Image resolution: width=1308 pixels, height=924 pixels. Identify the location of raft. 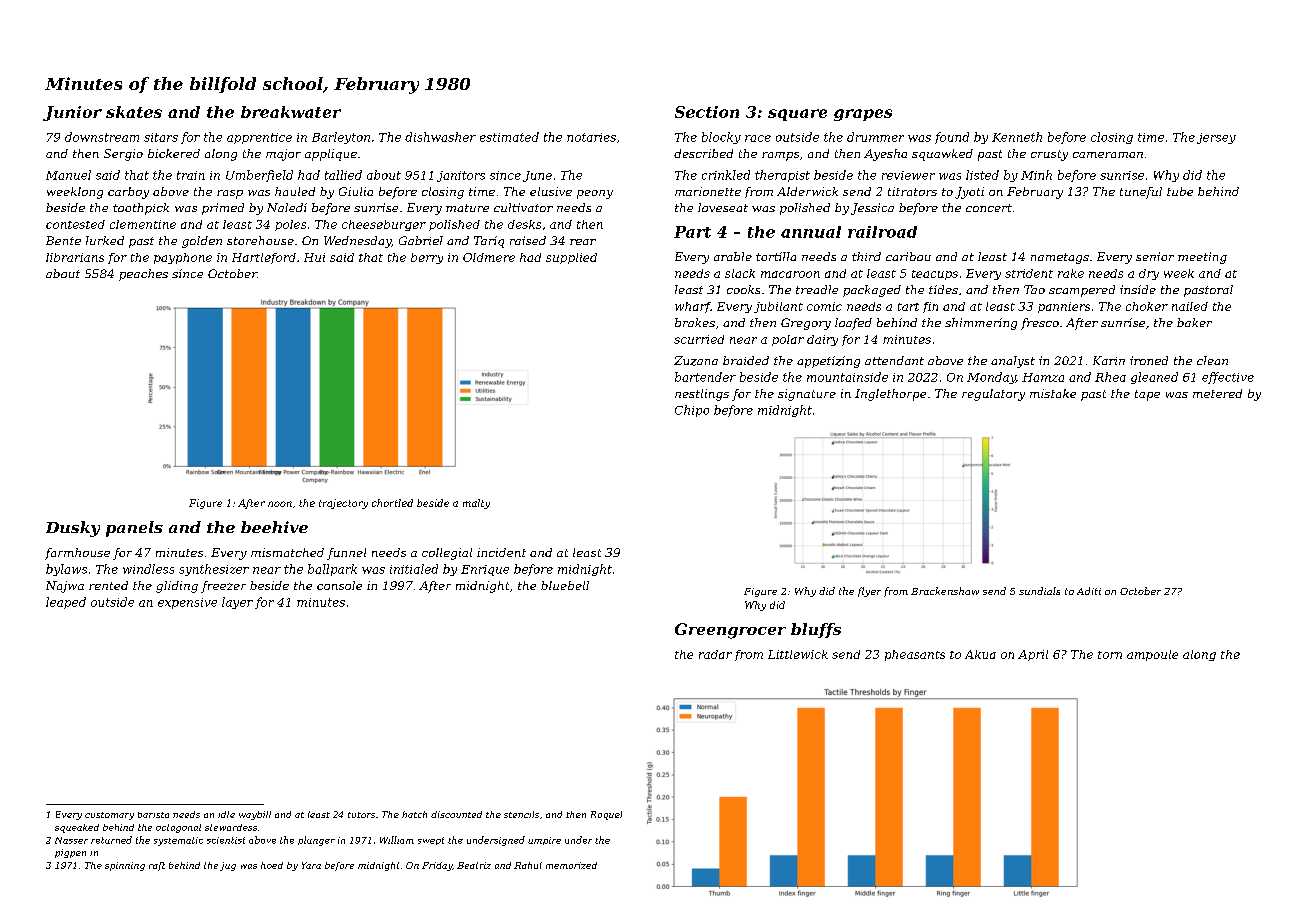
(157, 866).
